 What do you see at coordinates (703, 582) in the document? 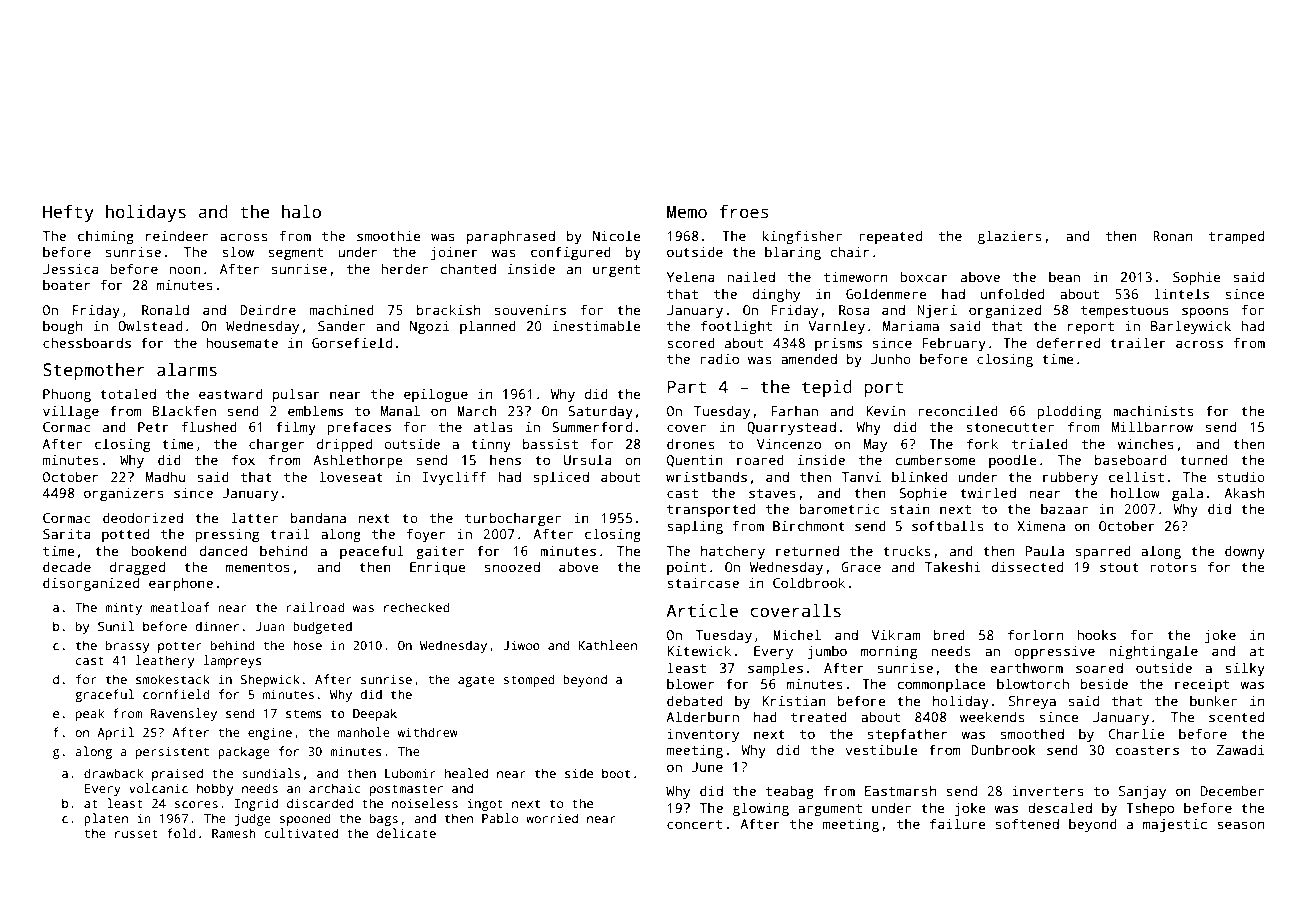
I see `staircase` at bounding box center [703, 582].
